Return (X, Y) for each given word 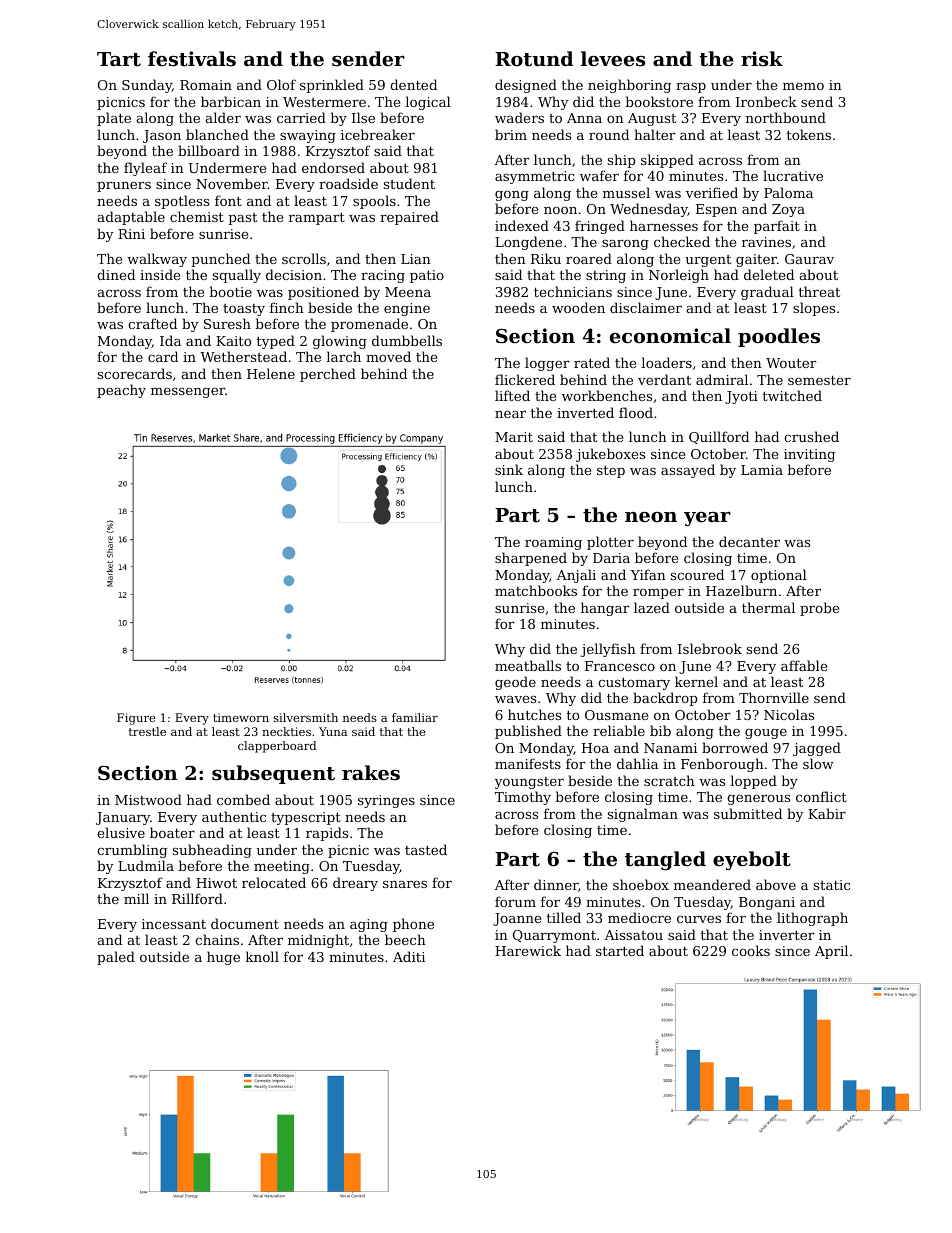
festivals (192, 59)
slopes (814, 309)
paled (116, 958)
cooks (751, 950)
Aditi (409, 956)
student (409, 183)
